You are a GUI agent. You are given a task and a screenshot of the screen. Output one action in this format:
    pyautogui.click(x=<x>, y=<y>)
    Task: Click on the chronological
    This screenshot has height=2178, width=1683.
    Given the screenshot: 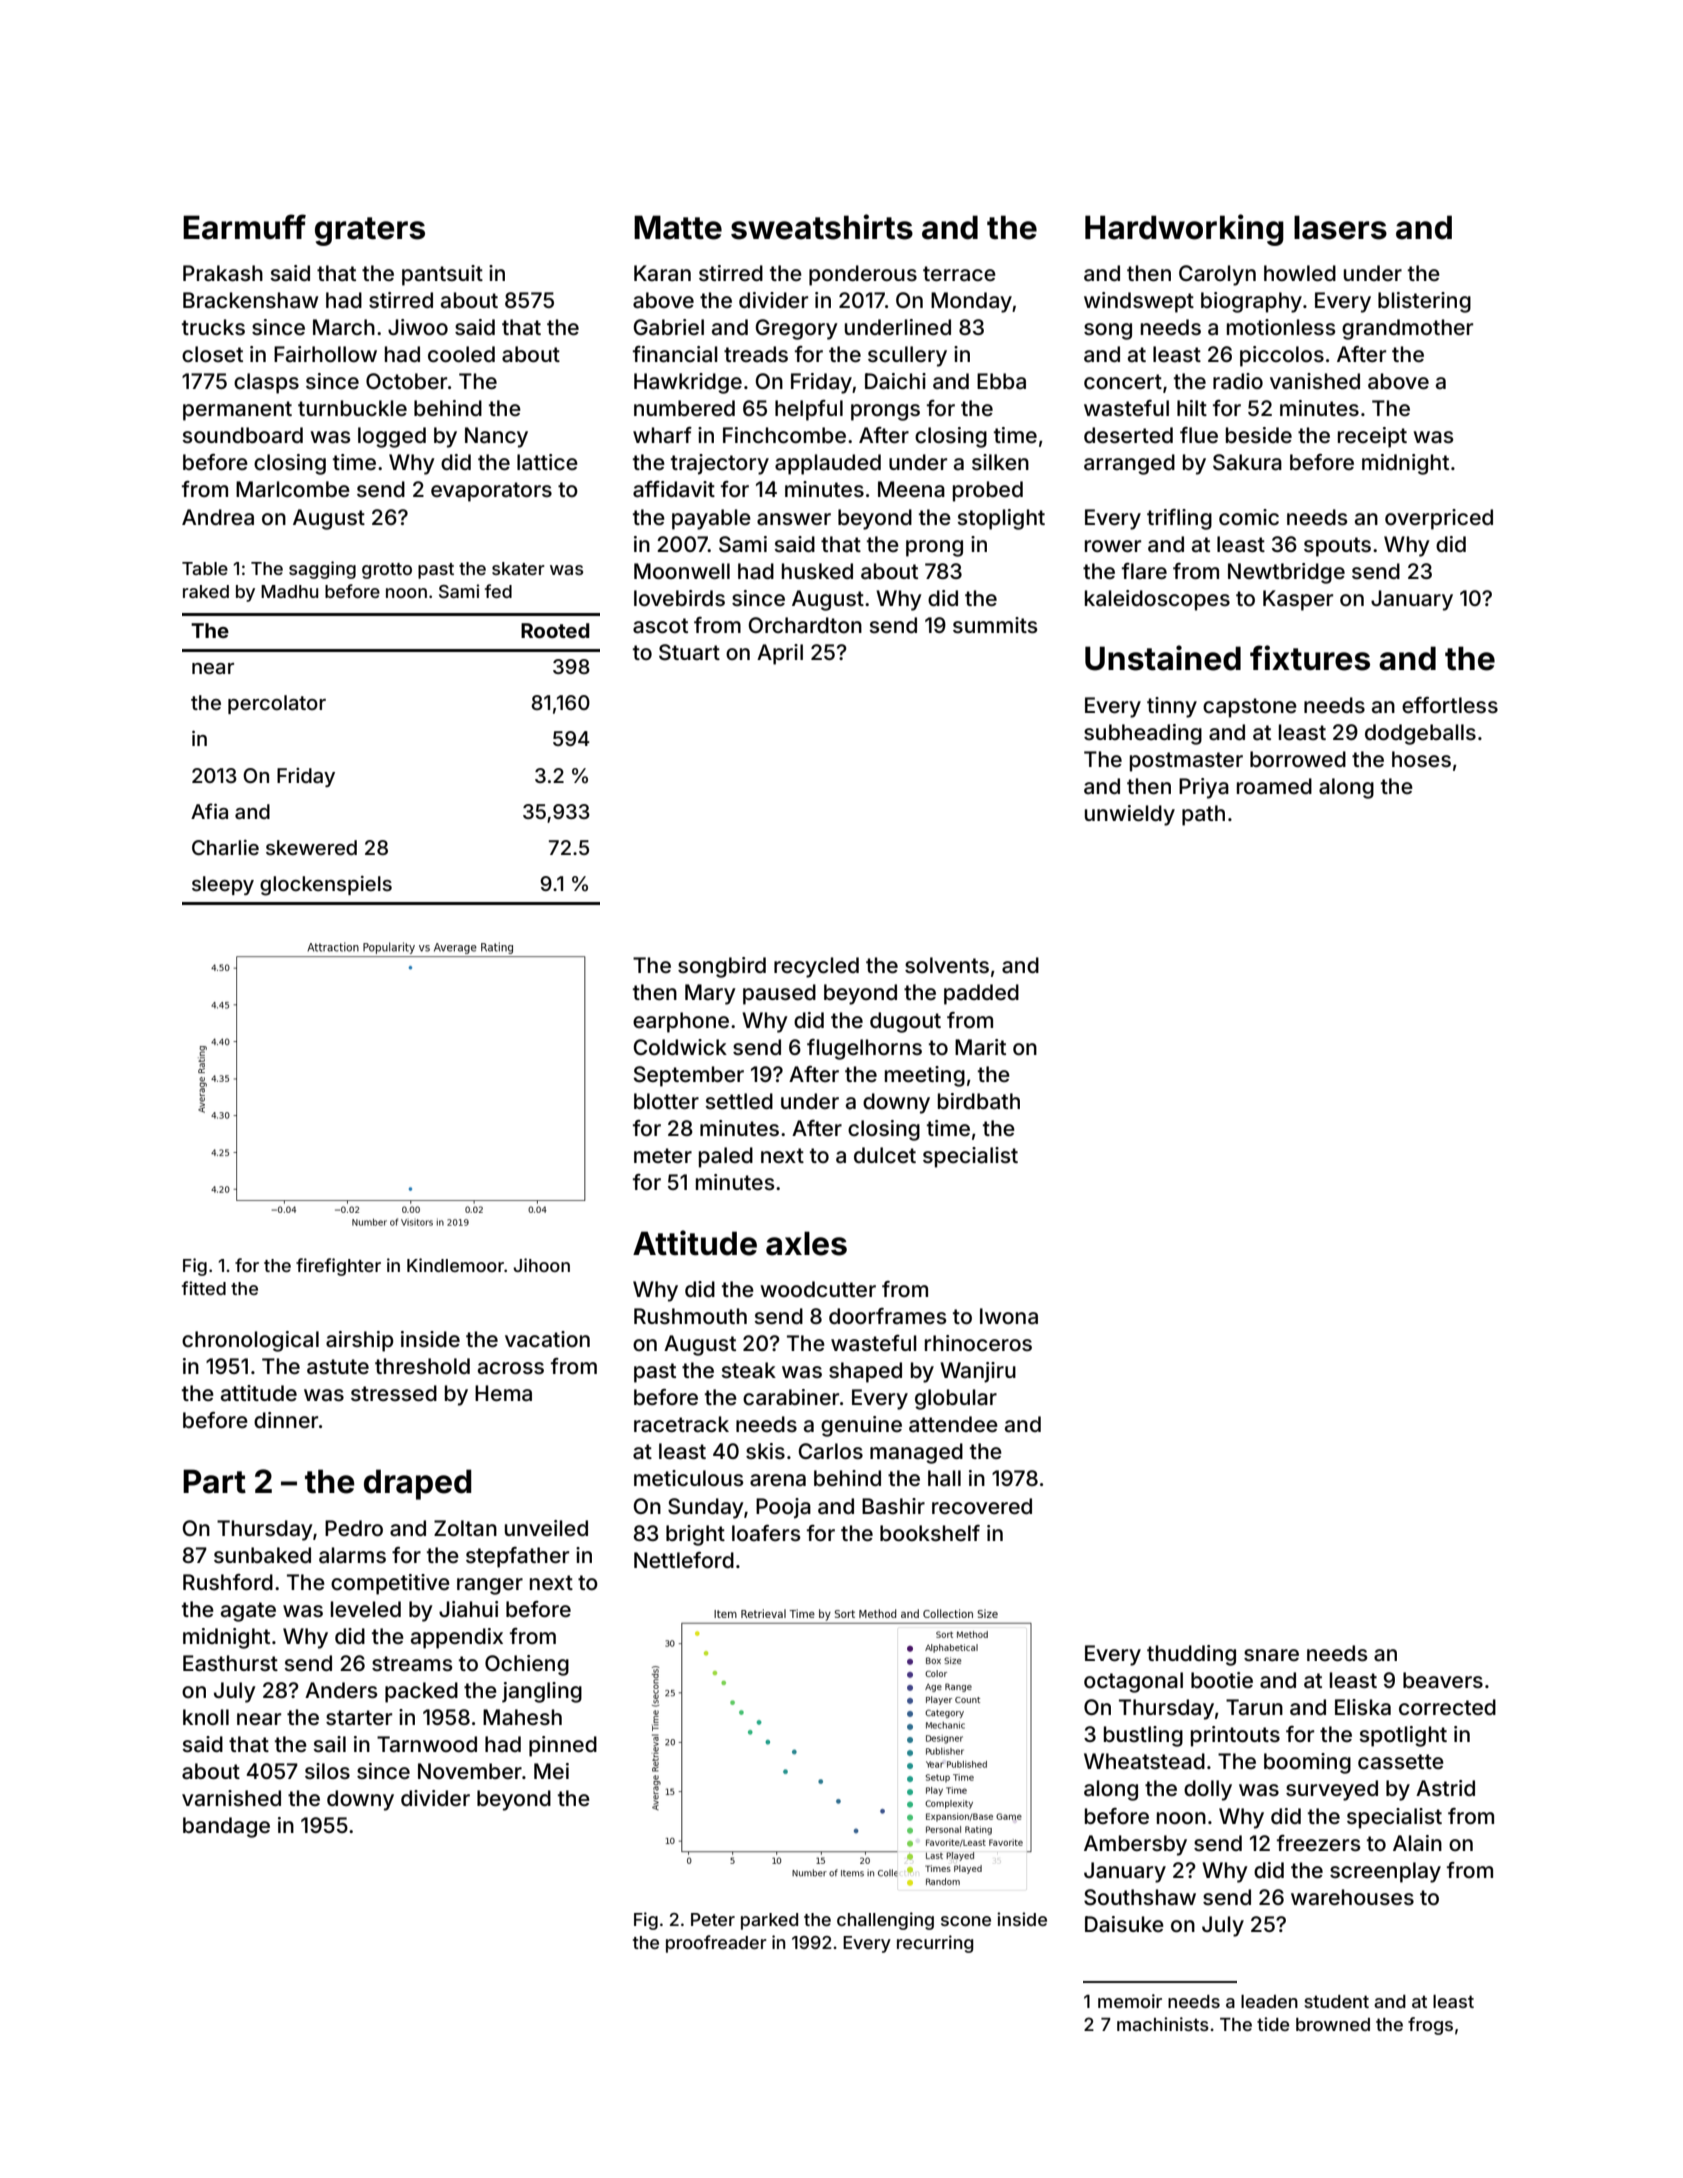 What is the action you would take?
    pyautogui.click(x=250, y=1341)
